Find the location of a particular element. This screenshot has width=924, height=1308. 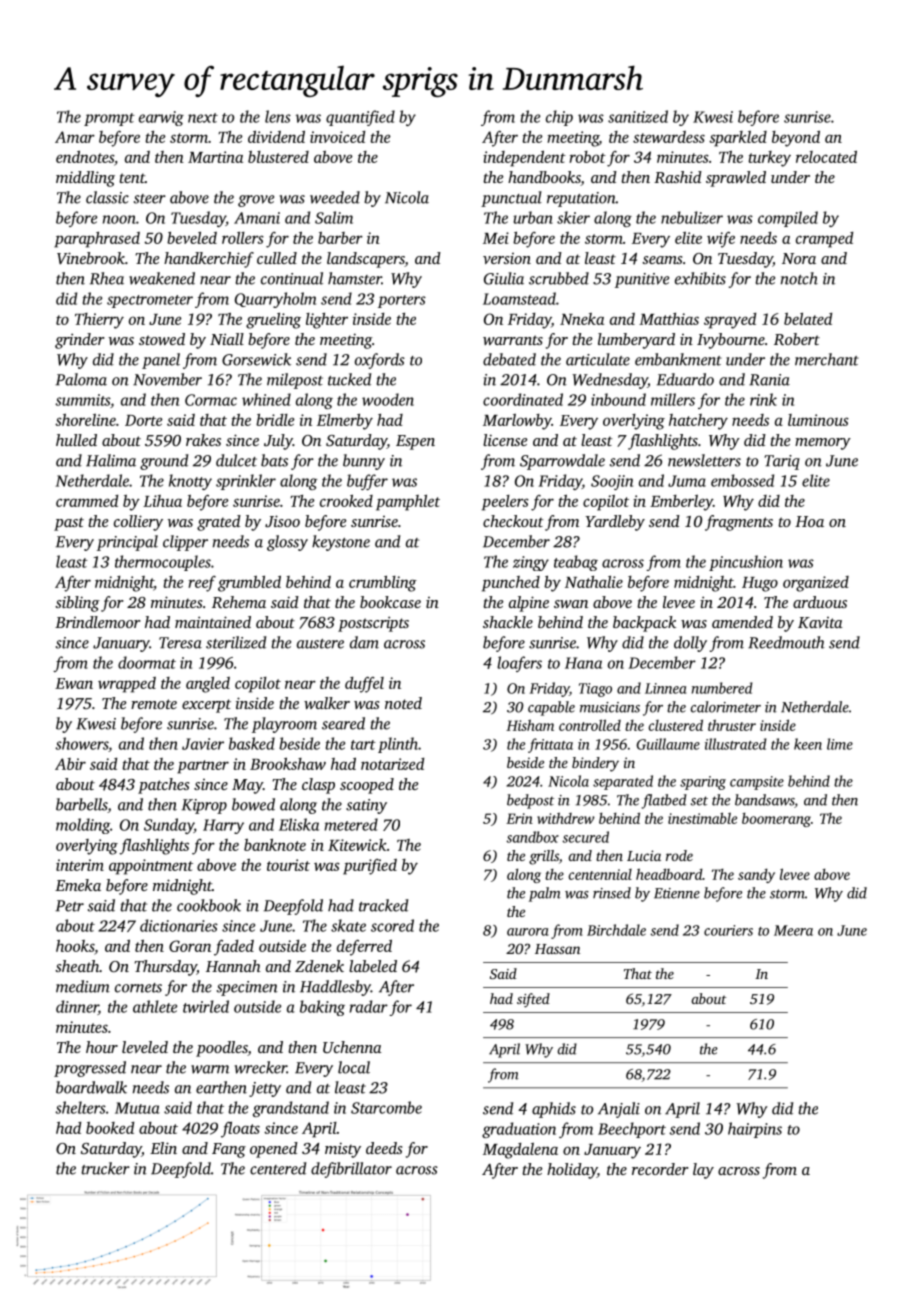

chip is located at coordinates (559, 118).
